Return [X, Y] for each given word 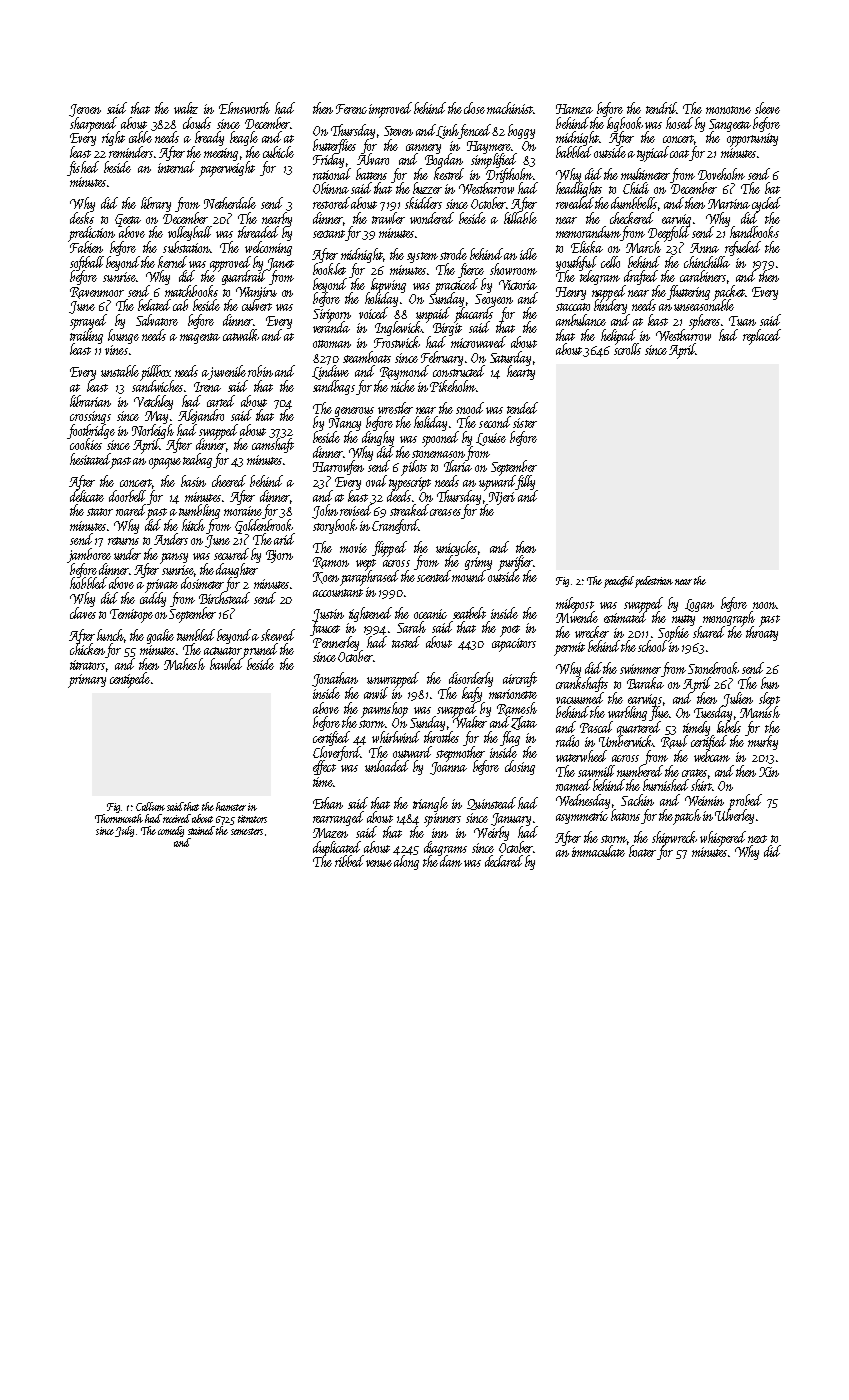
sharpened [94, 124]
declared [504, 861]
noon [764, 605]
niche [403, 386]
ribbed [349, 861]
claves [83, 613]
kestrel [449, 174]
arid [284, 539]
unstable [120, 371]
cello [610, 262]
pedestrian [654, 582]
